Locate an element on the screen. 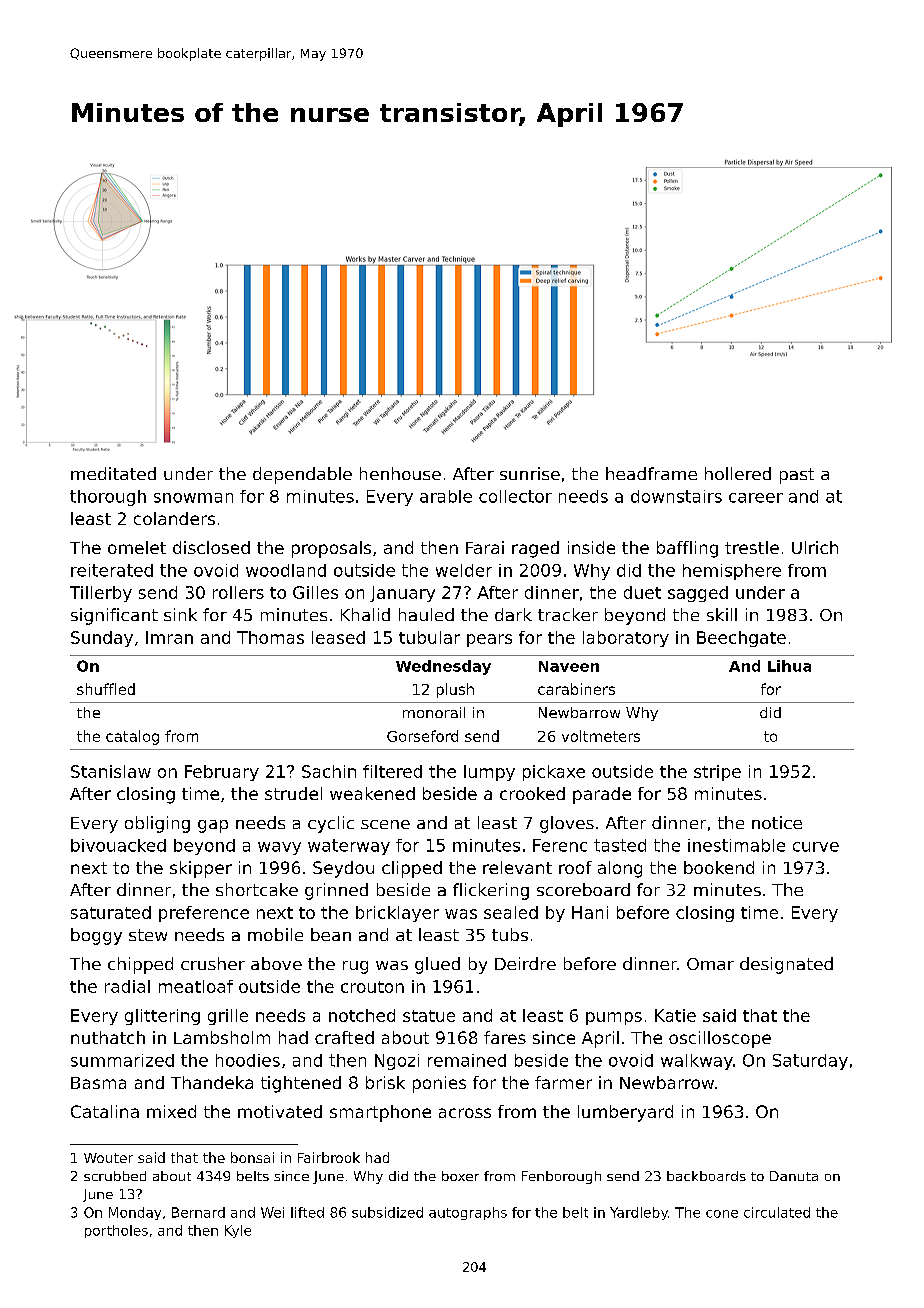 The image size is (924, 1308). designated is located at coordinates (786, 965).
